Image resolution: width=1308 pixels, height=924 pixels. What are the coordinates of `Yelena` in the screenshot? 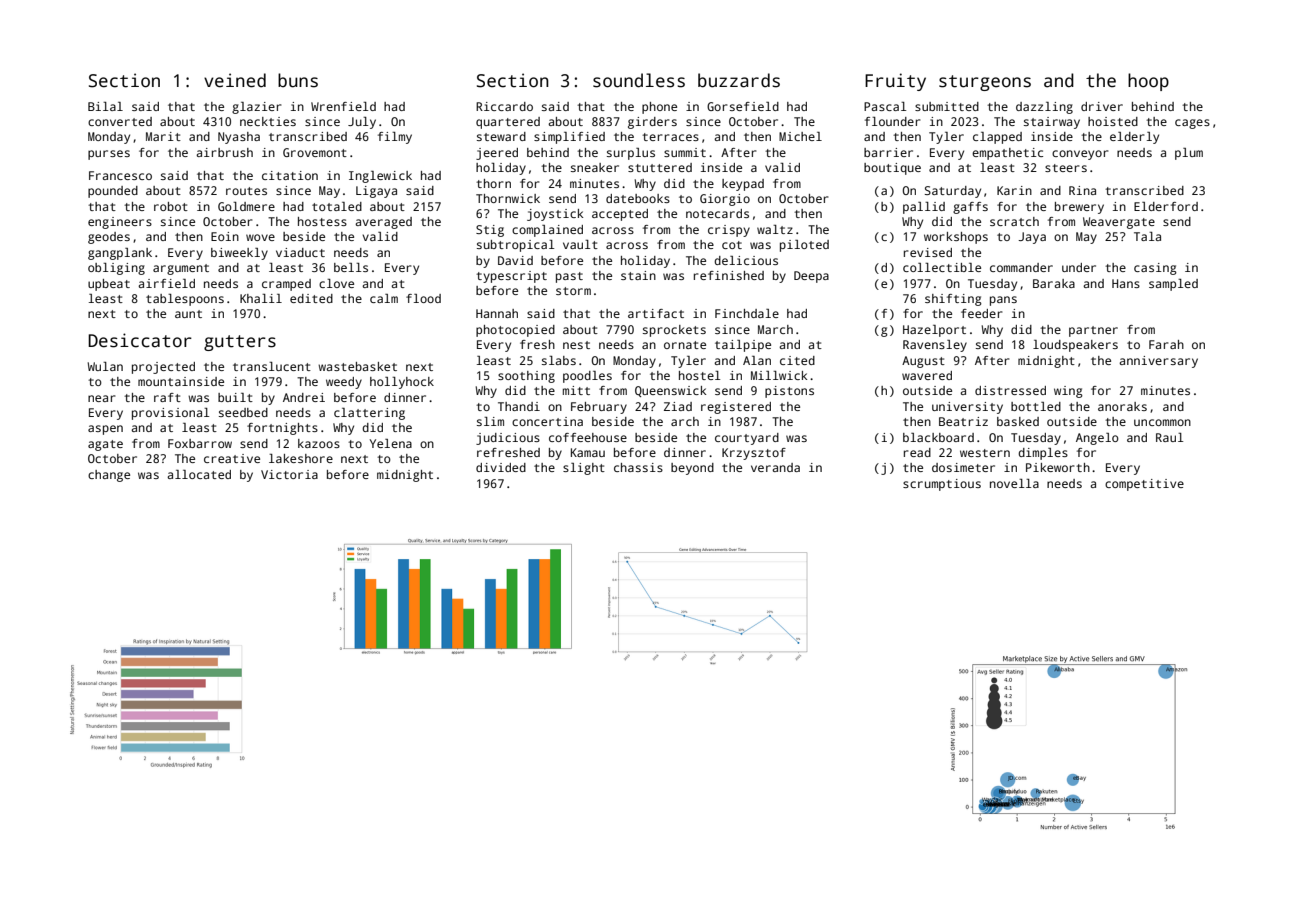 It's located at (391, 443).
